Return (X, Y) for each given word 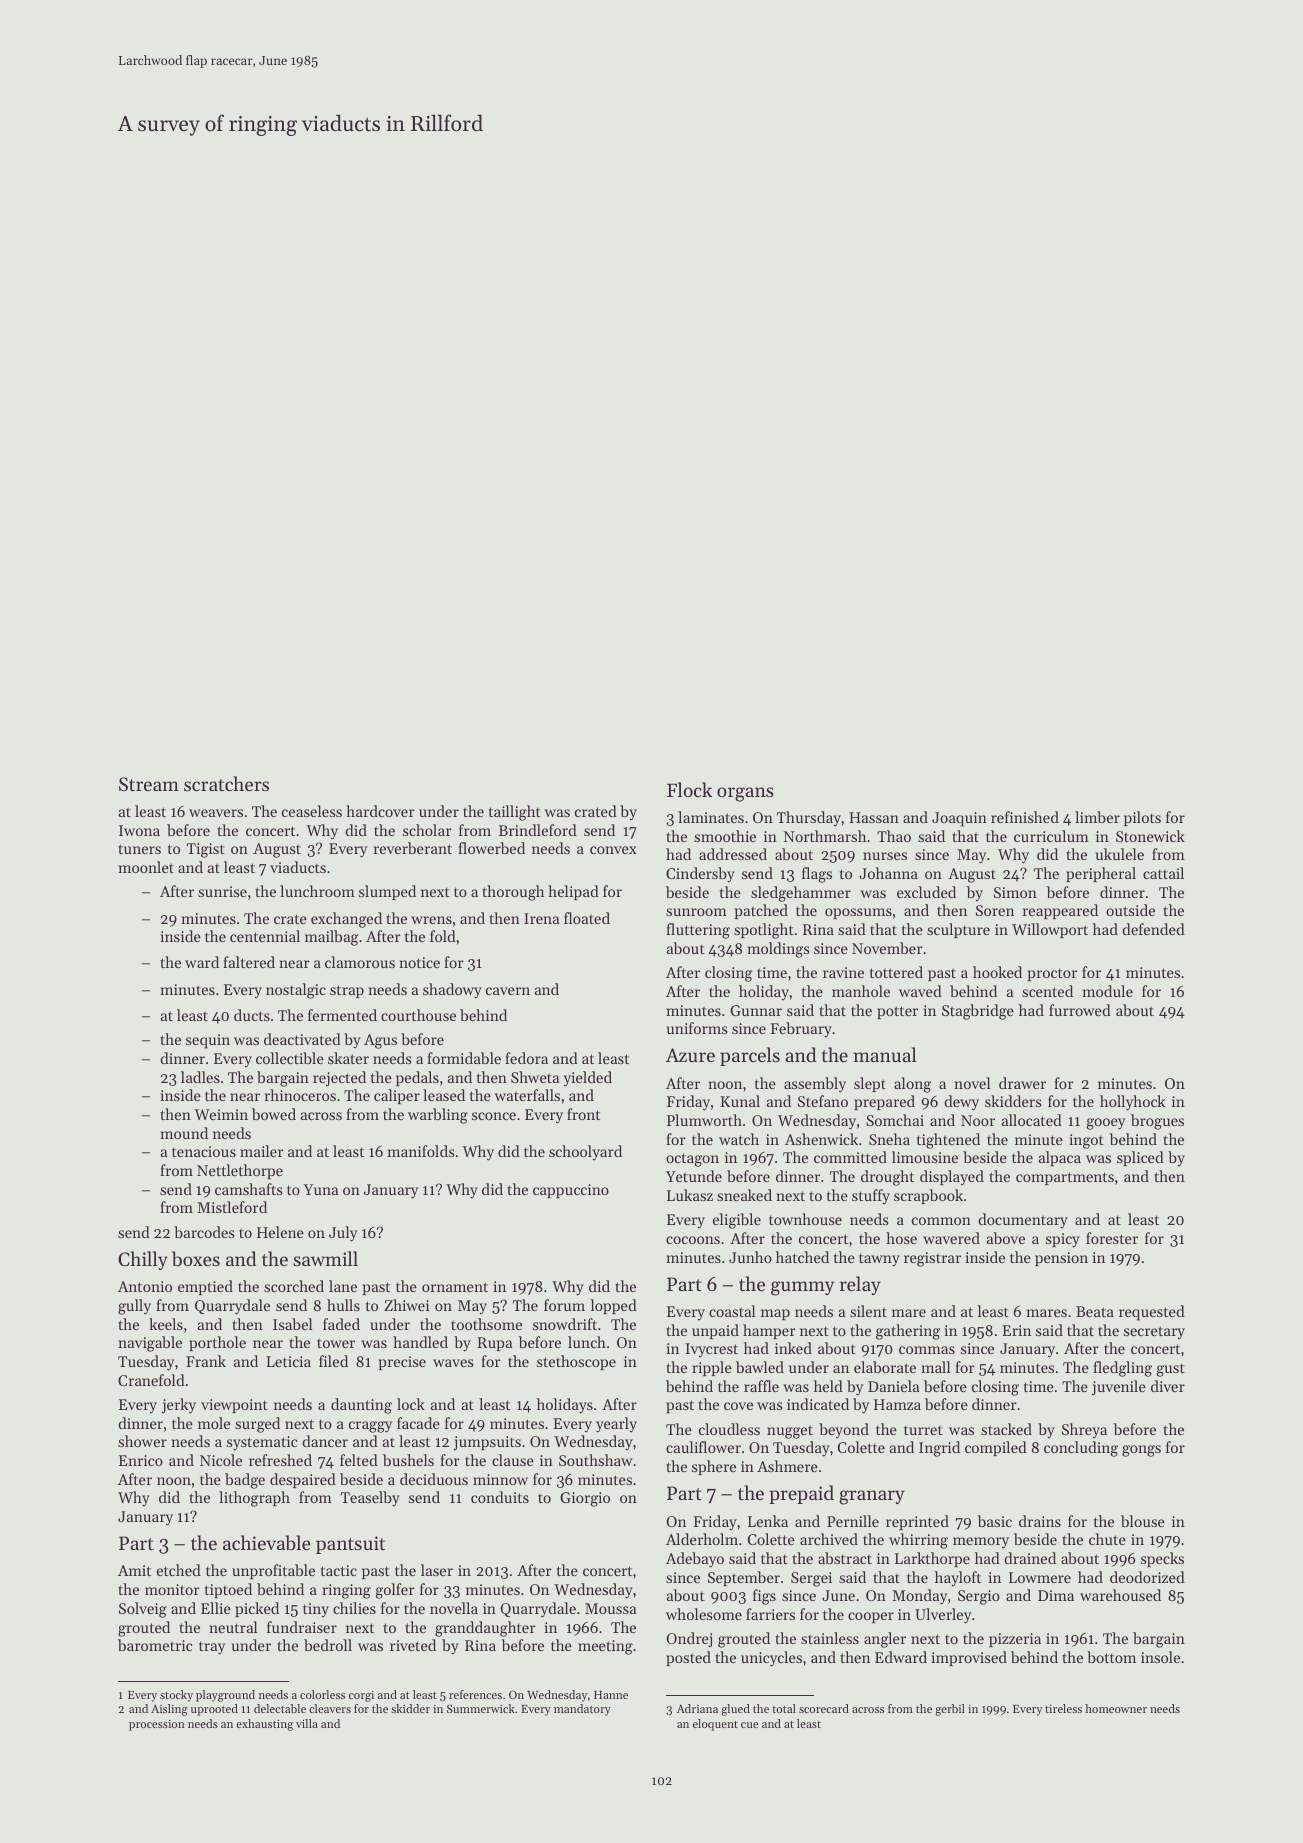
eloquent (715, 1725)
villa (307, 1723)
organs (745, 794)
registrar (932, 1259)
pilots (1142, 818)
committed (850, 1157)
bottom (1111, 1657)
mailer (262, 1151)
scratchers (226, 783)
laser (437, 1570)
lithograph (254, 1499)
